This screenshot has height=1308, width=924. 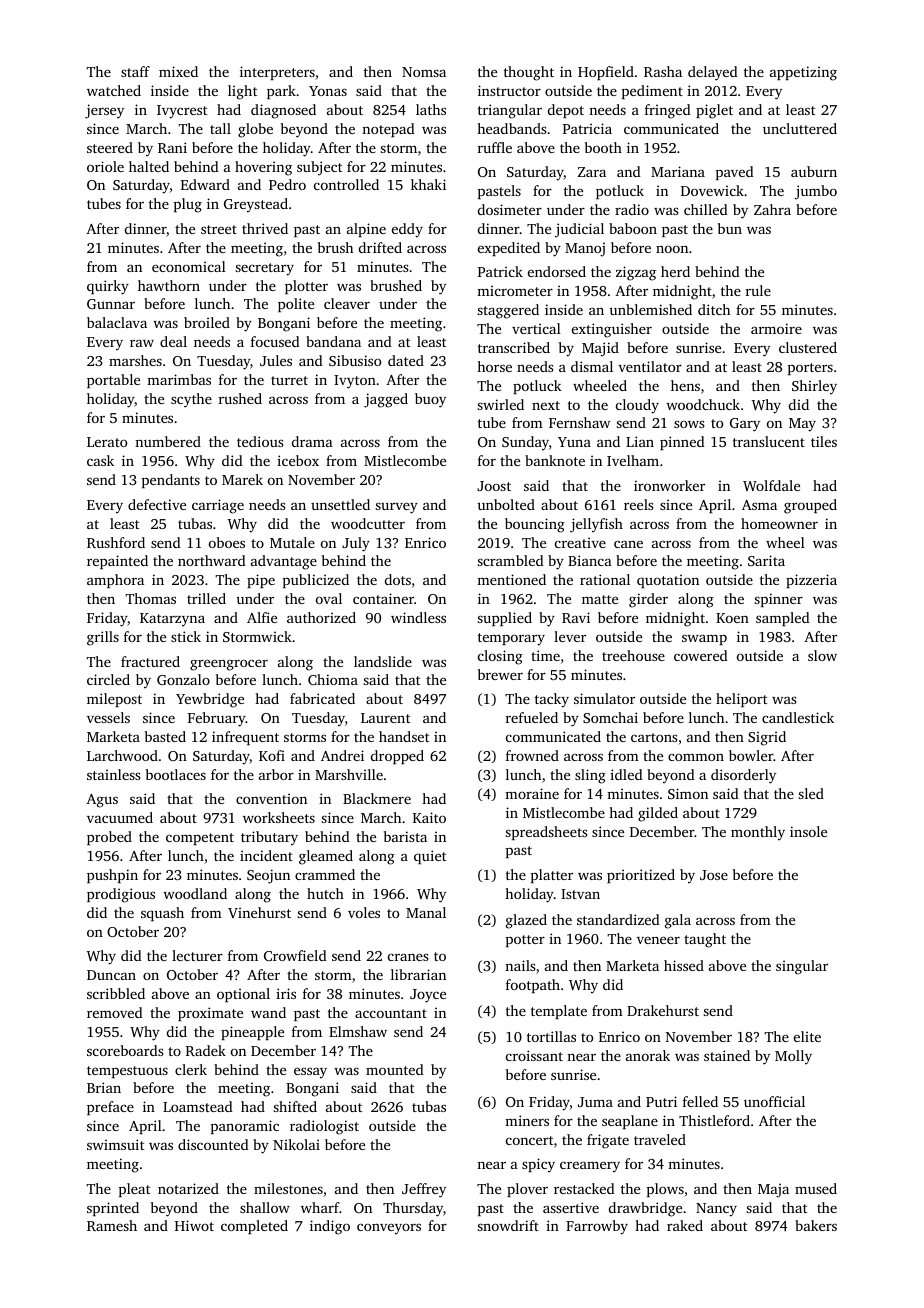 What do you see at coordinates (714, 875) in the screenshot?
I see `Jose` at bounding box center [714, 875].
